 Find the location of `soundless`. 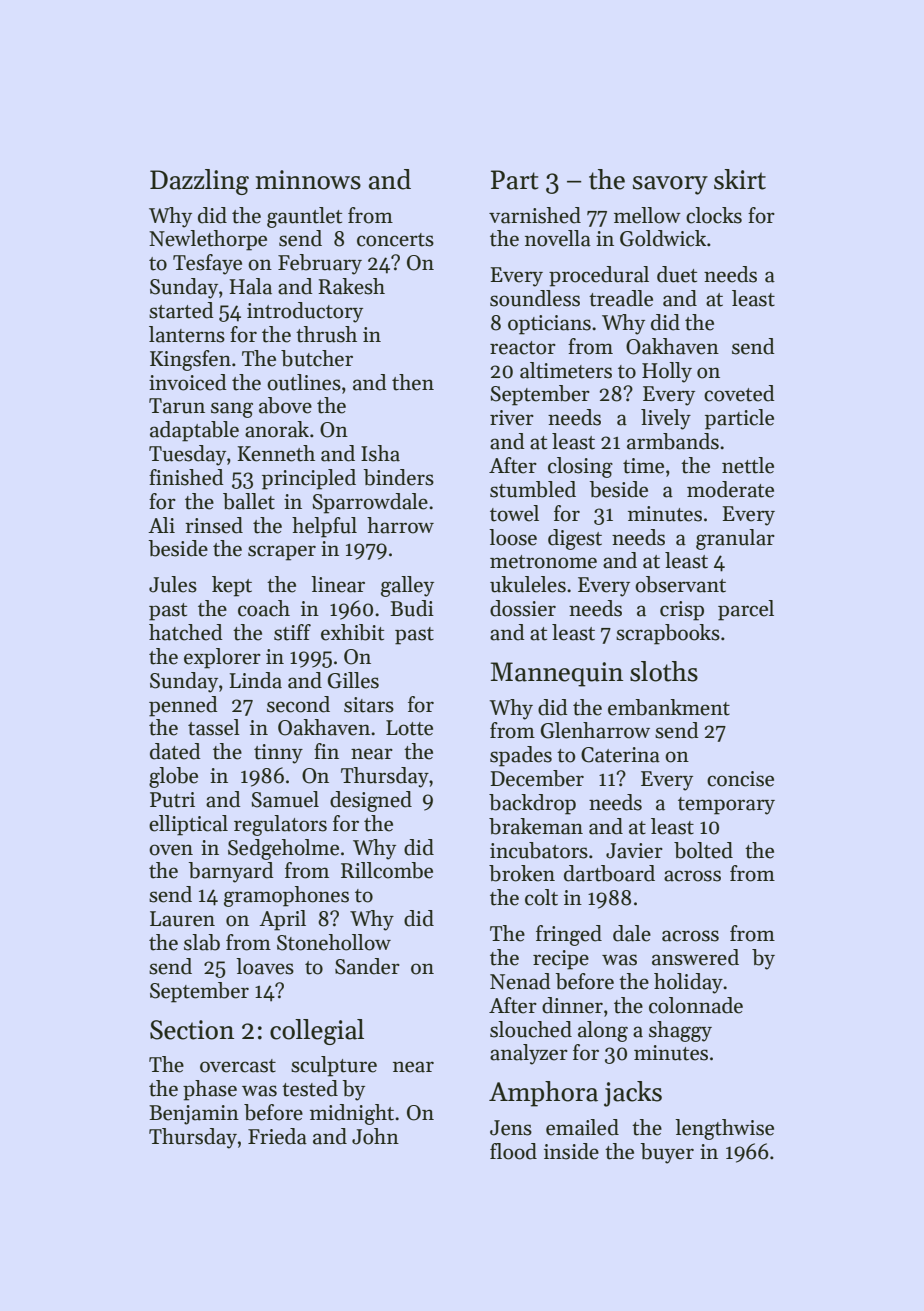

soundless is located at coordinates (535, 298).
